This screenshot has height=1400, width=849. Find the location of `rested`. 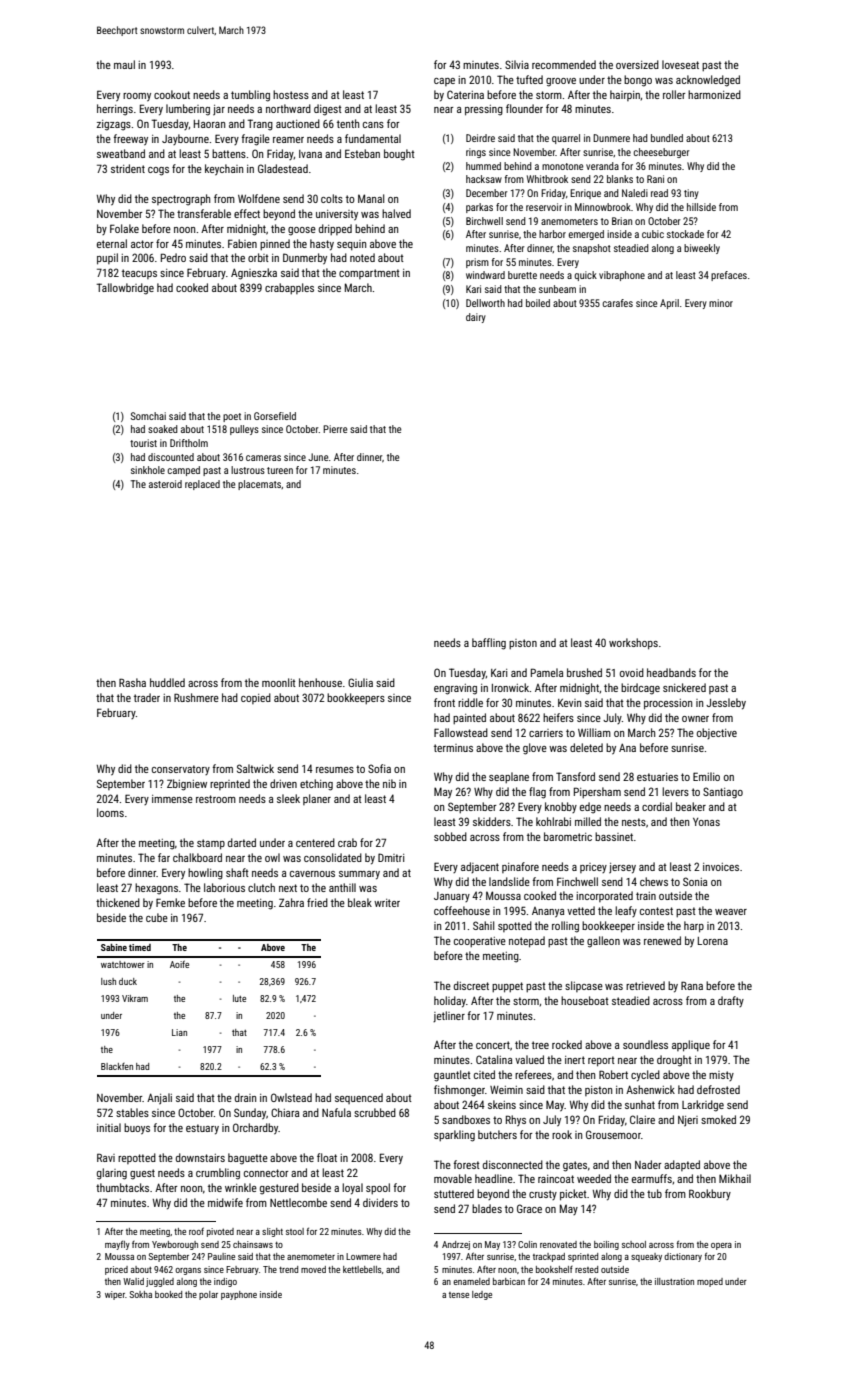

rested is located at coordinates (586, 1269).
